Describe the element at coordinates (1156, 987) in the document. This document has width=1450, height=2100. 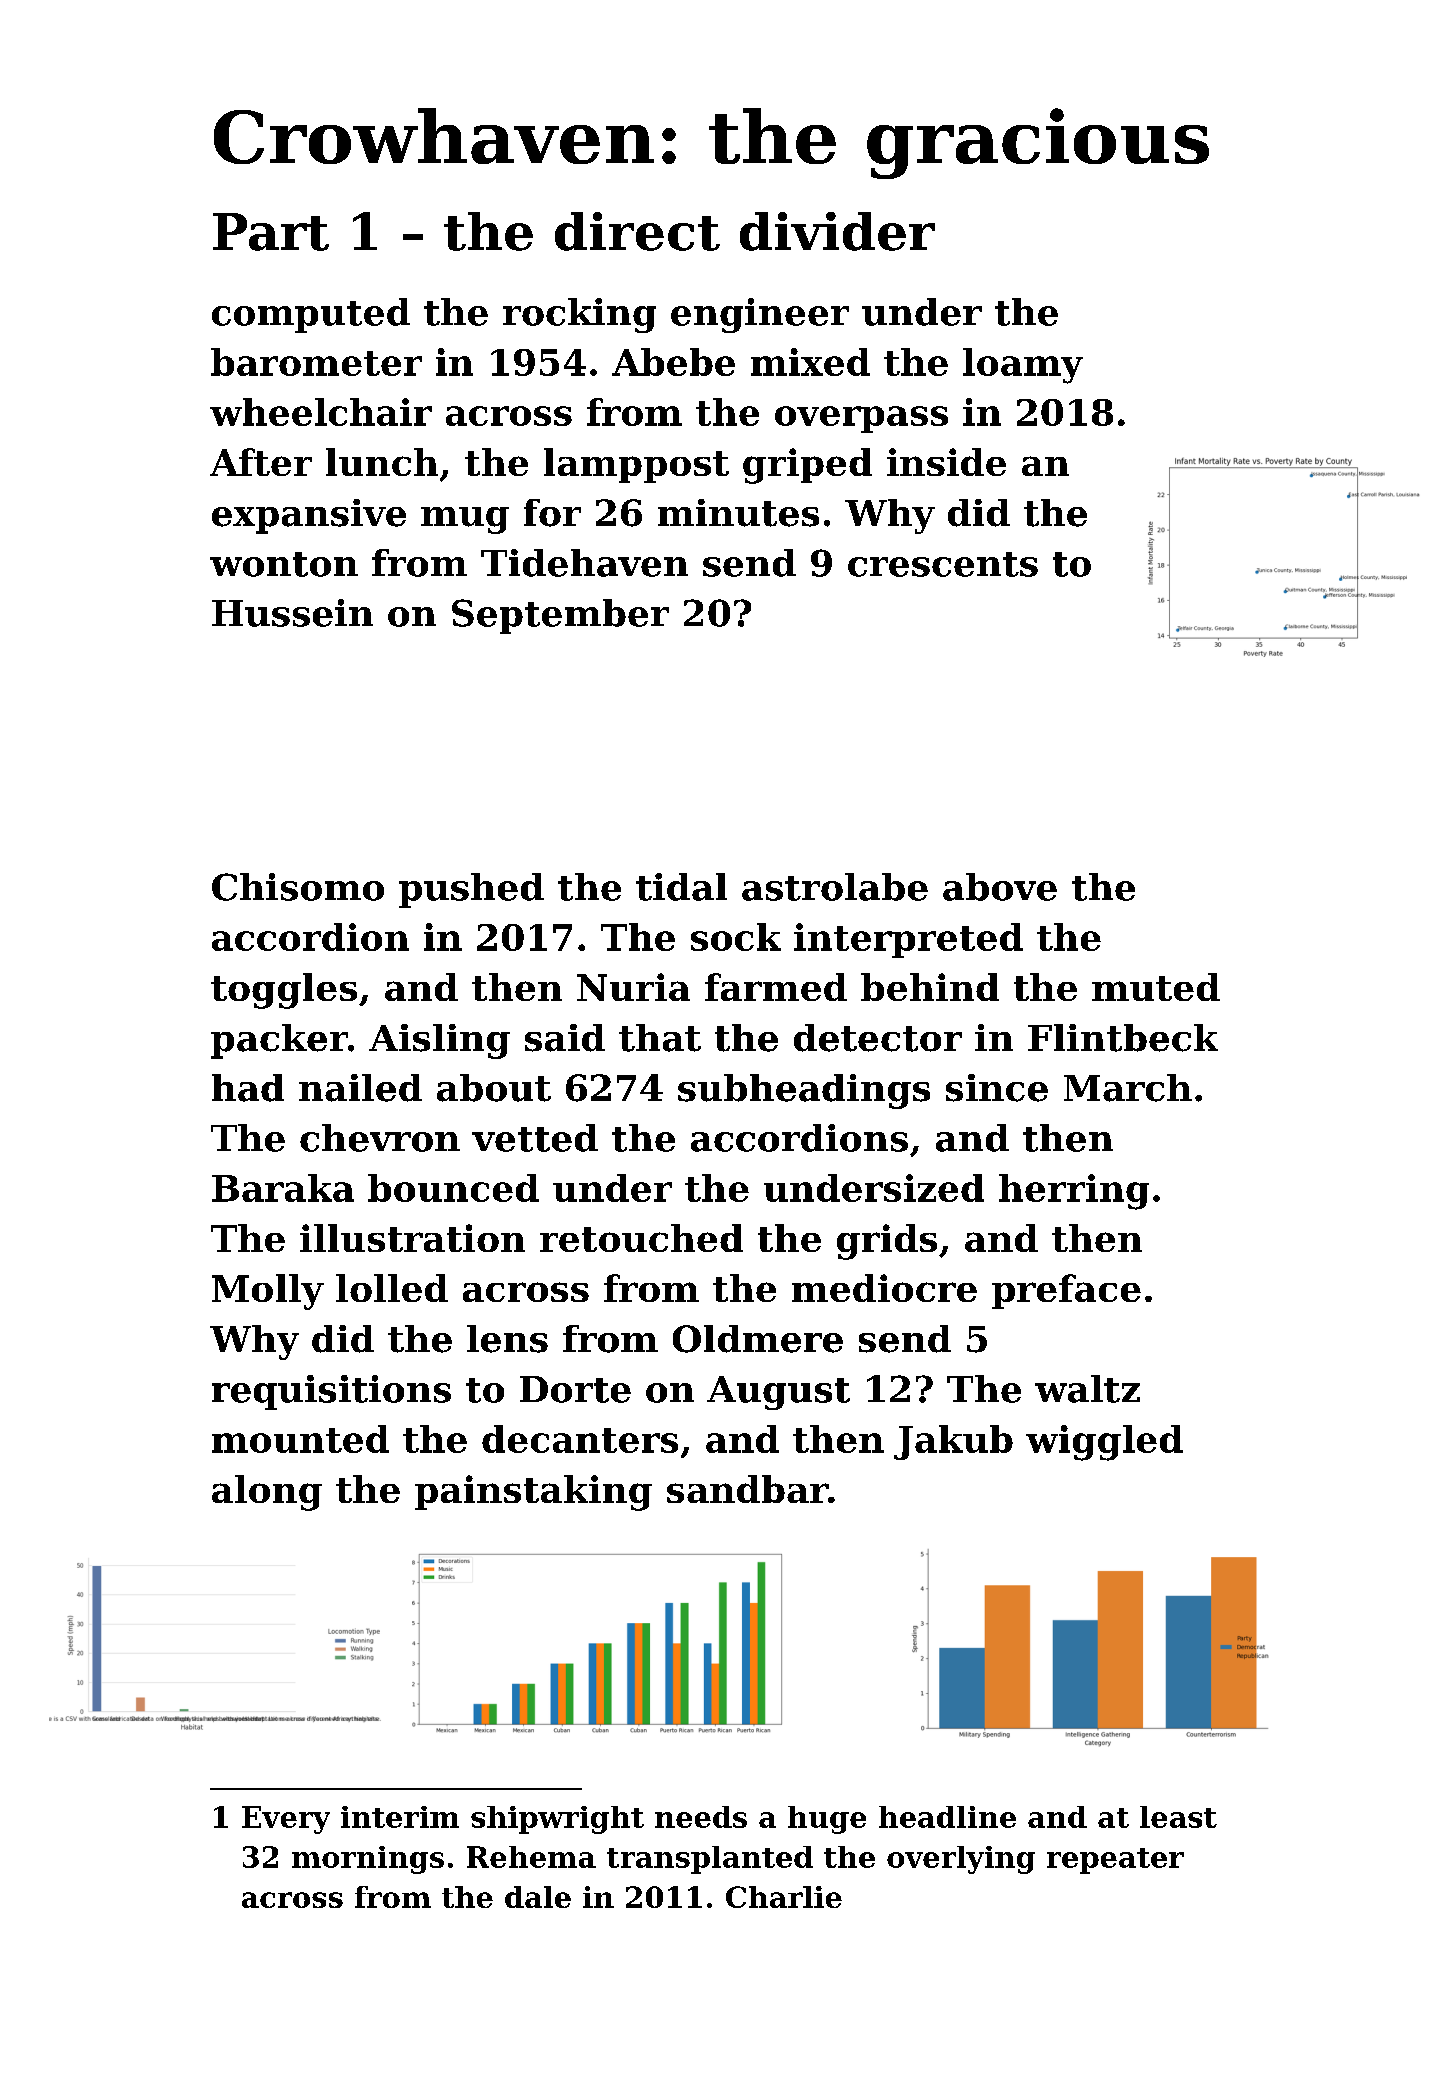
I see `muted` at that location.
